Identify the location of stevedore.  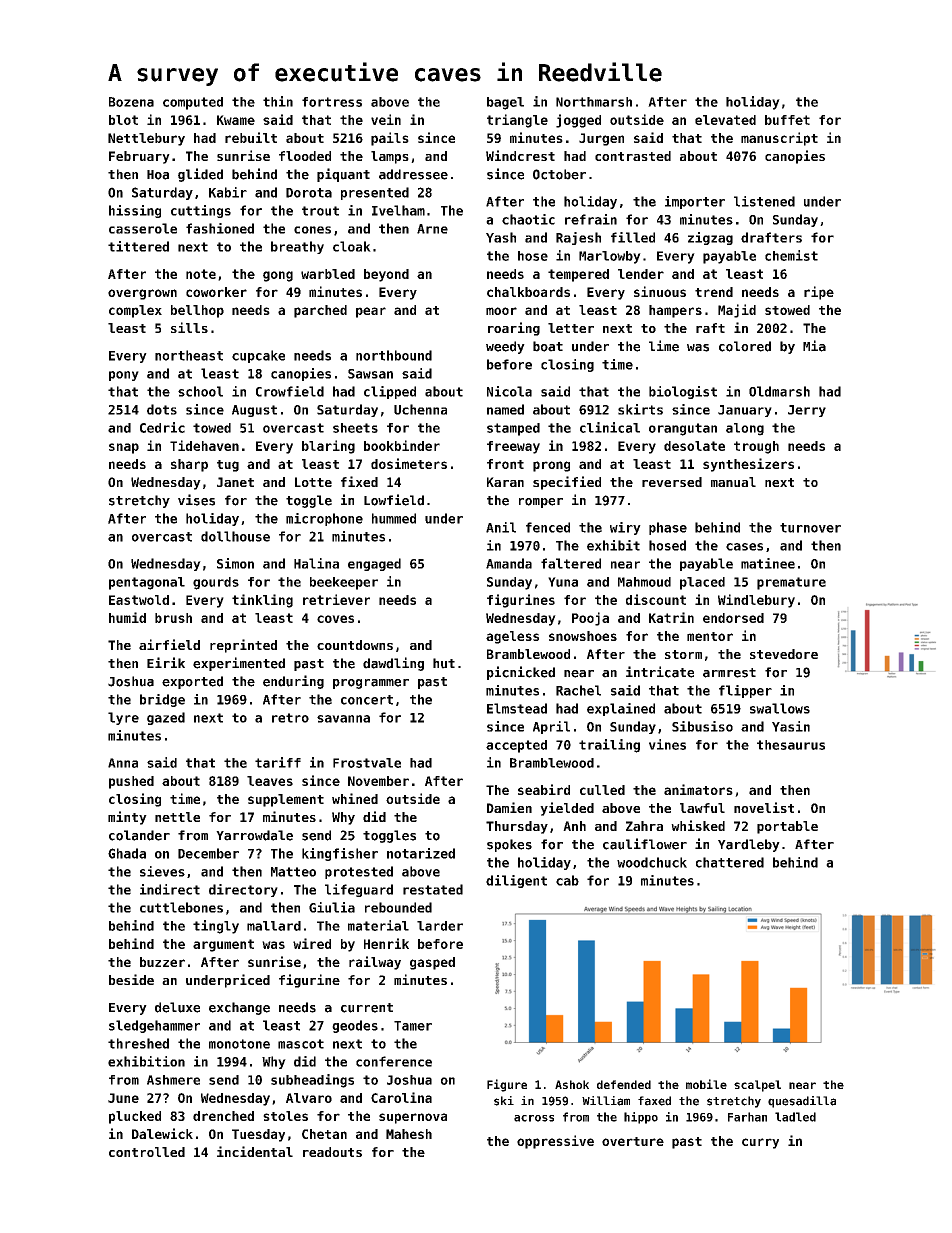
(784, 654).
